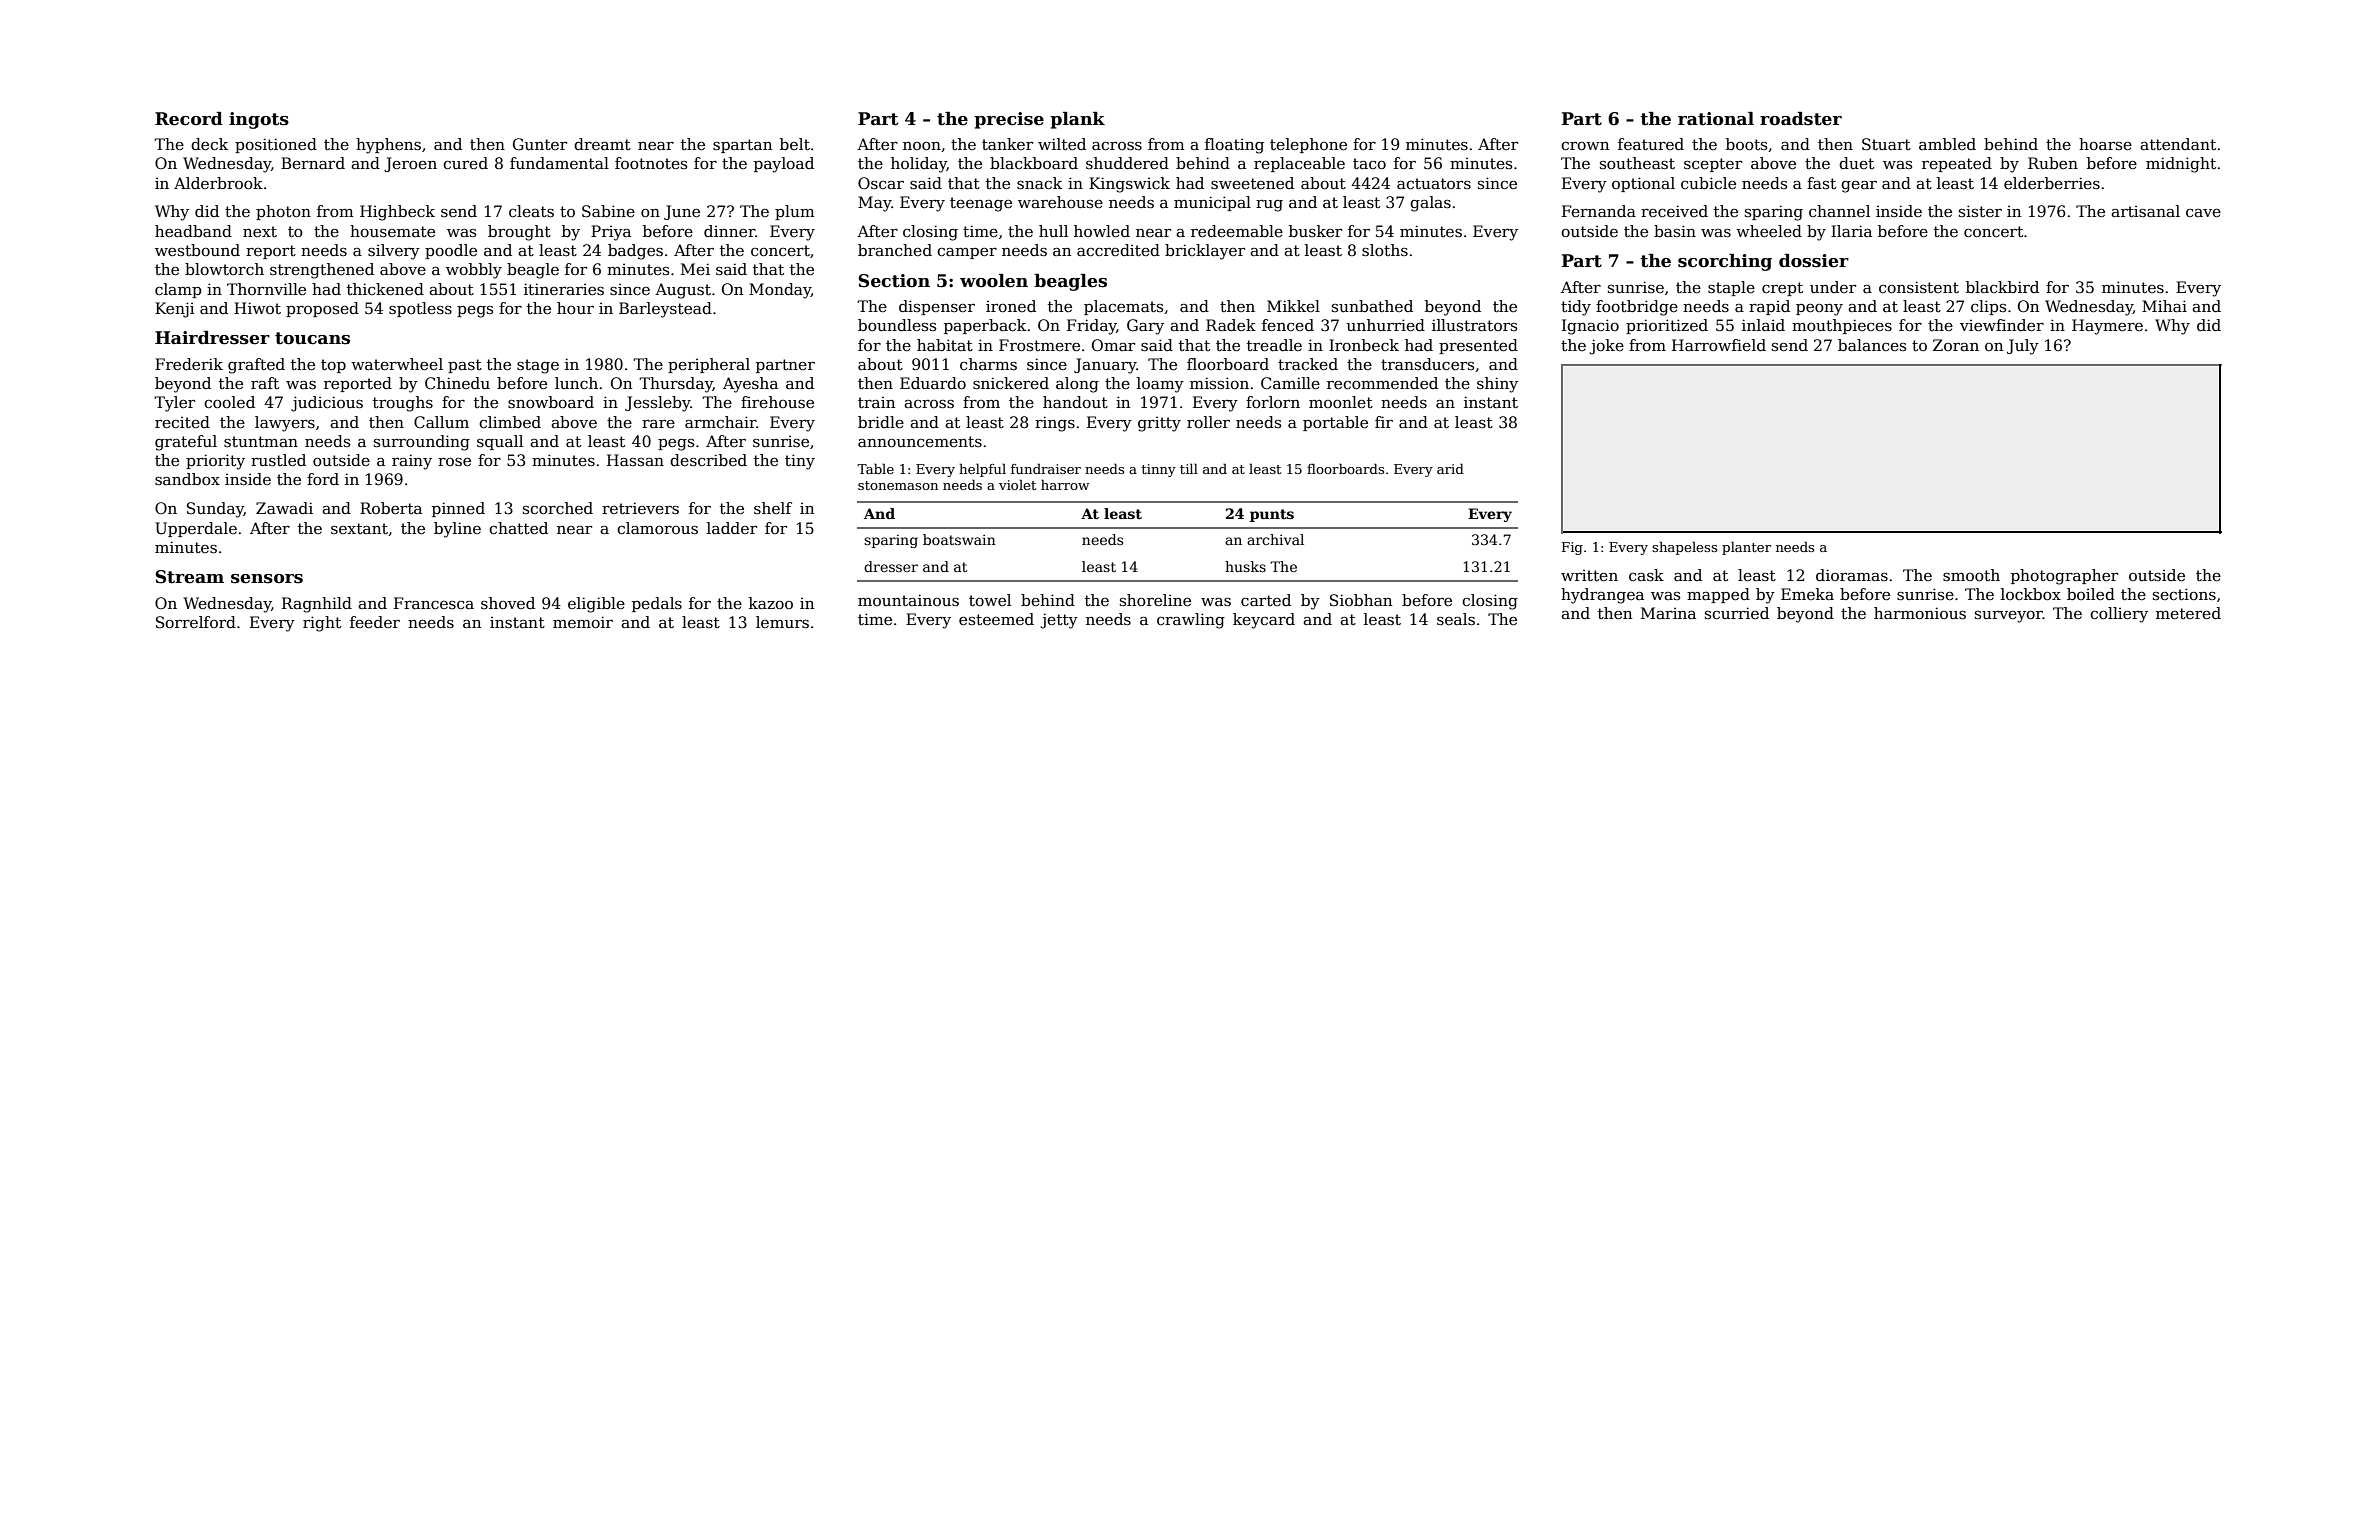 The image size is (2376, 1538). I want to click on mountainous, so click(908, 600).
